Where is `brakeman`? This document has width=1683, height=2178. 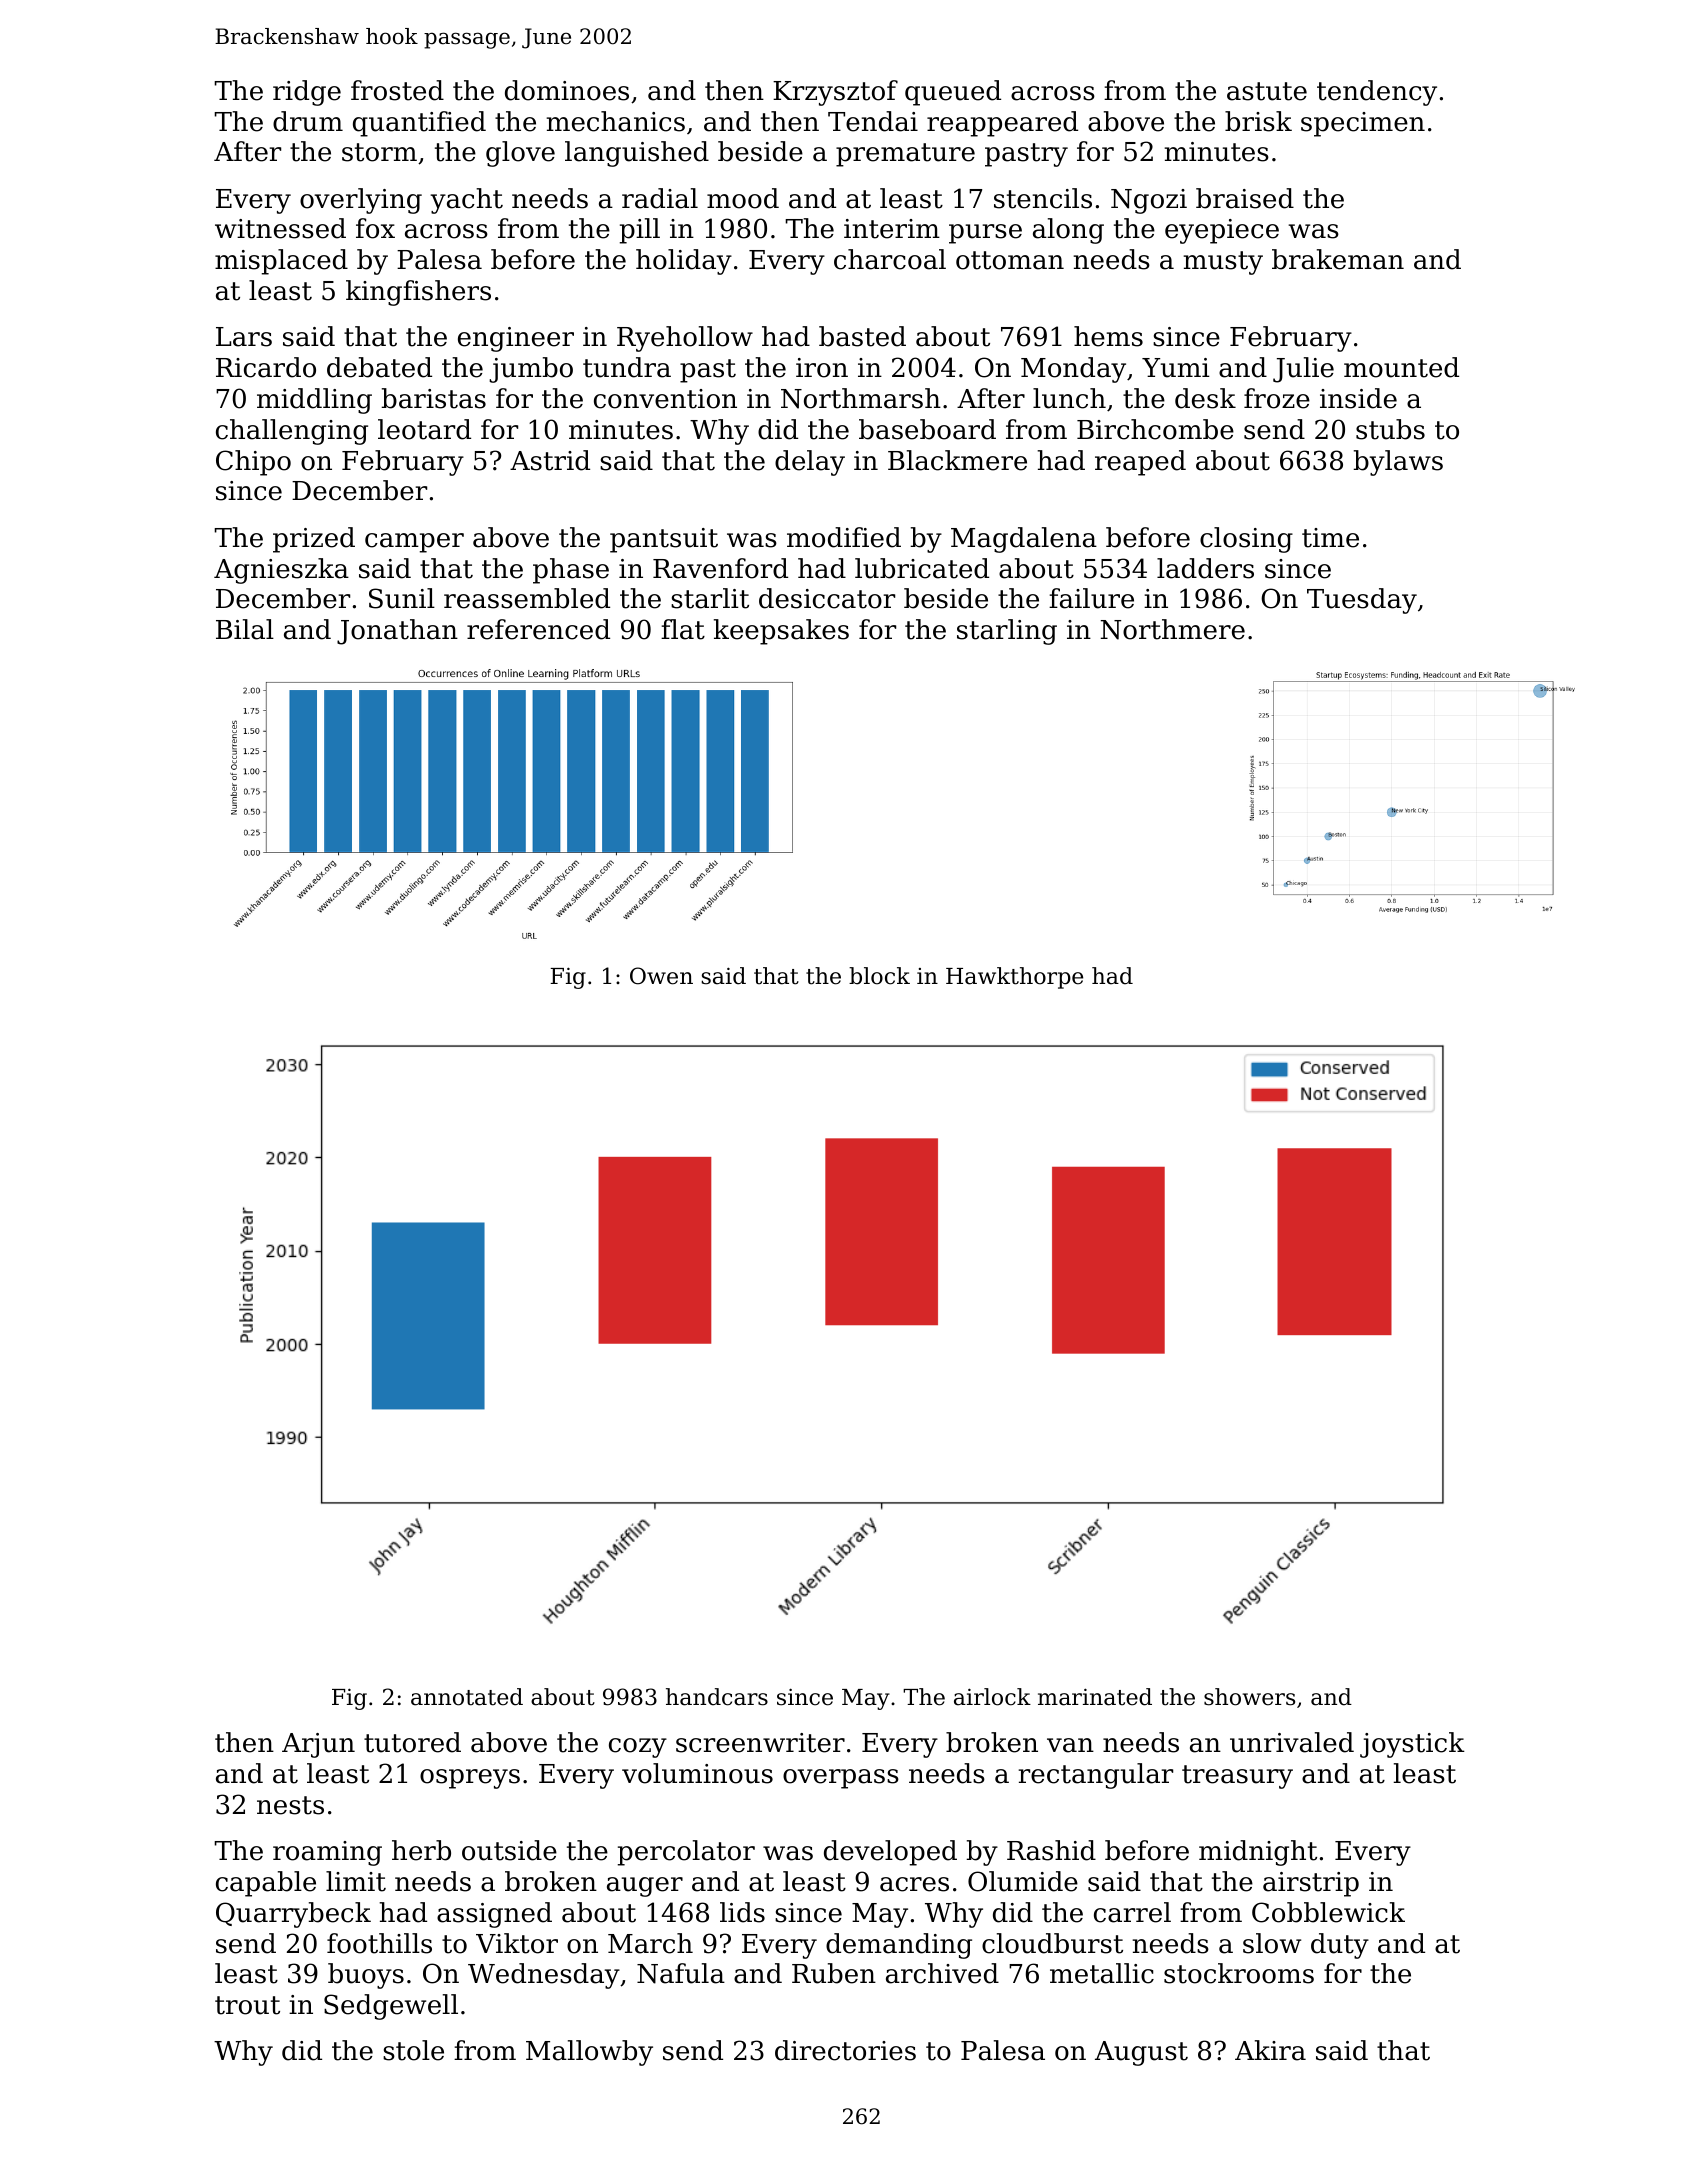 brakeman is located at coordinates (1338, 259).
